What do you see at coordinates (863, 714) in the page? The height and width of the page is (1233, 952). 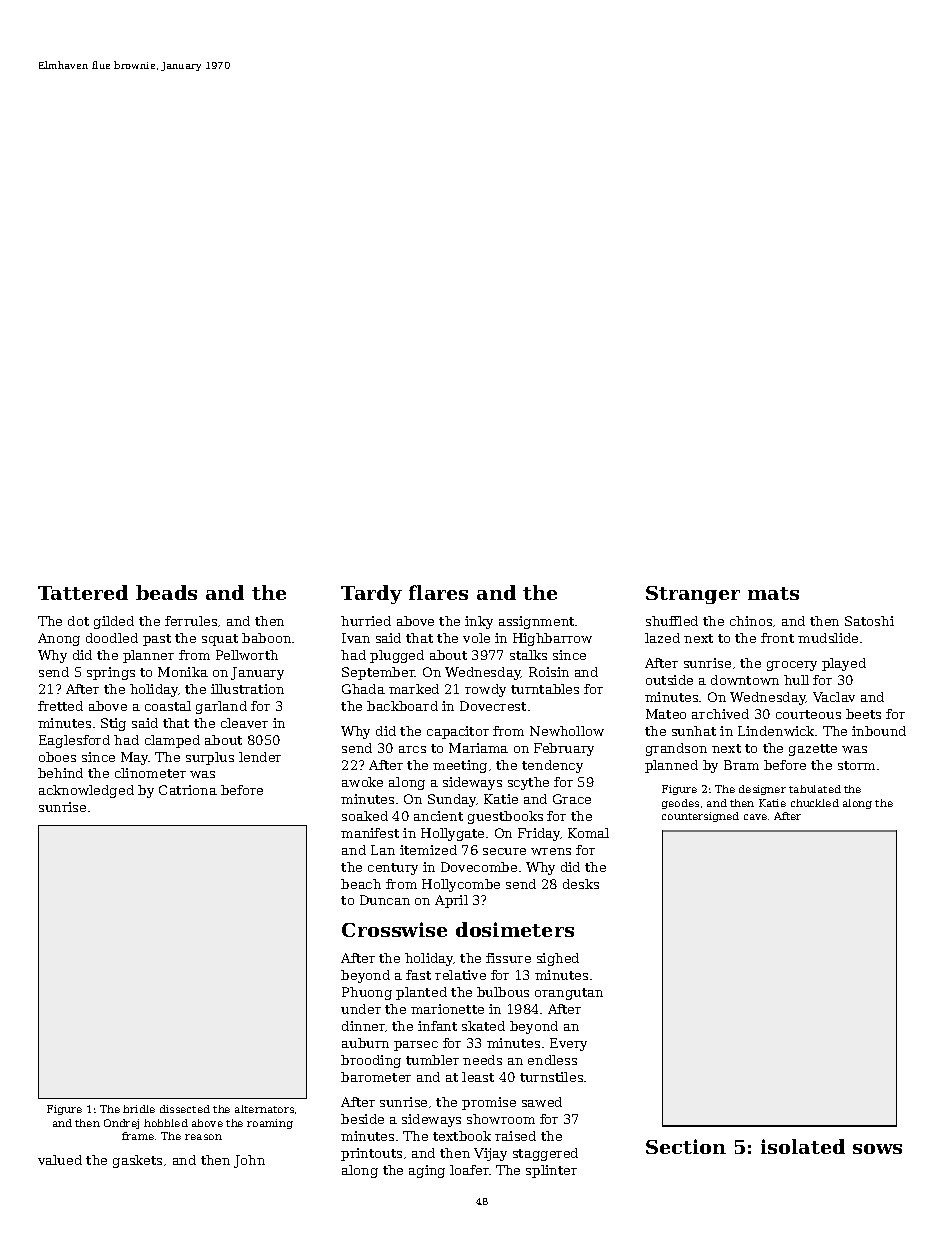 I see `beets` at bounding box center [863, 714].
